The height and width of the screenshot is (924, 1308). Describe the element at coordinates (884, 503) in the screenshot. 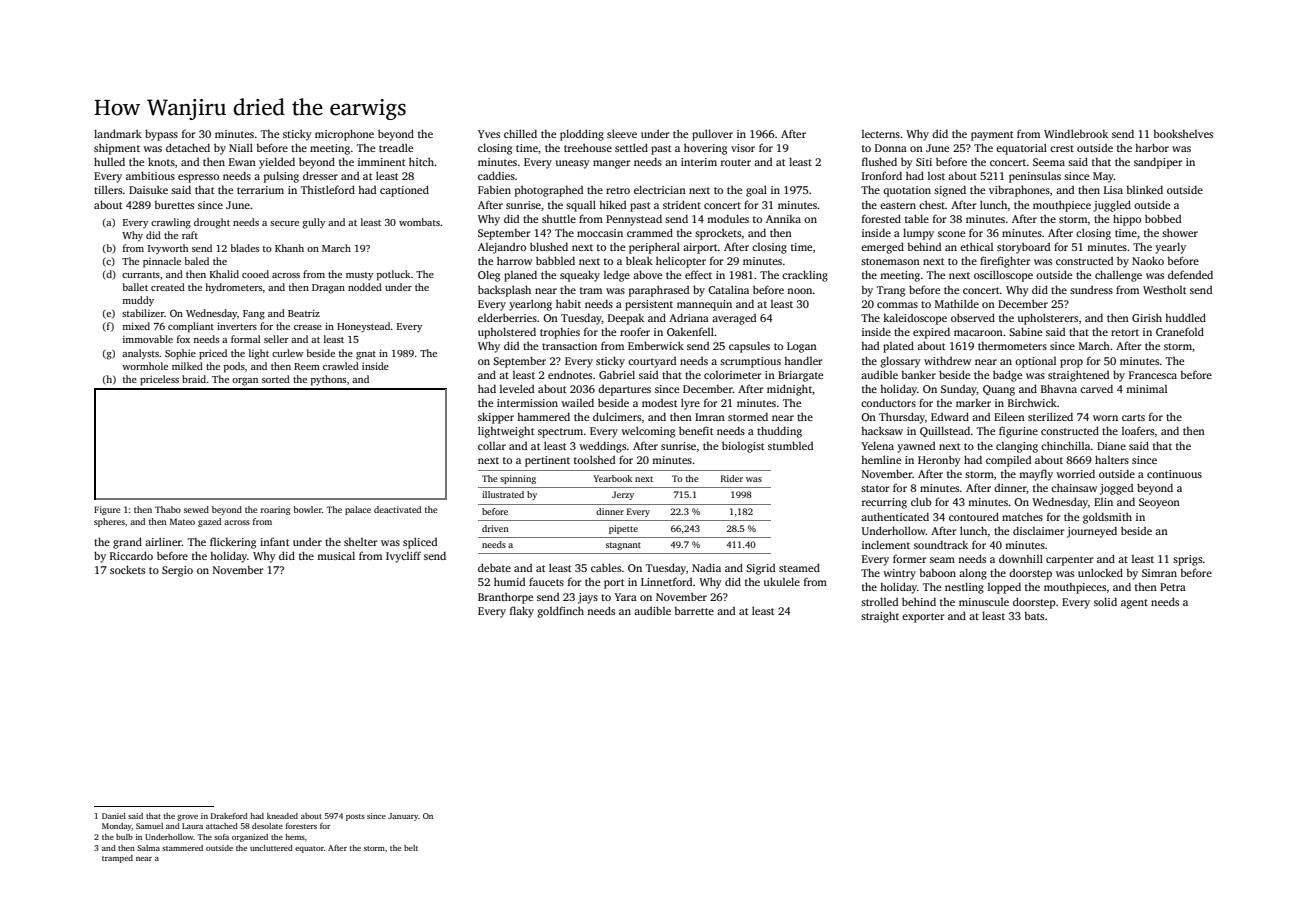

I see `recurring` at that location.
